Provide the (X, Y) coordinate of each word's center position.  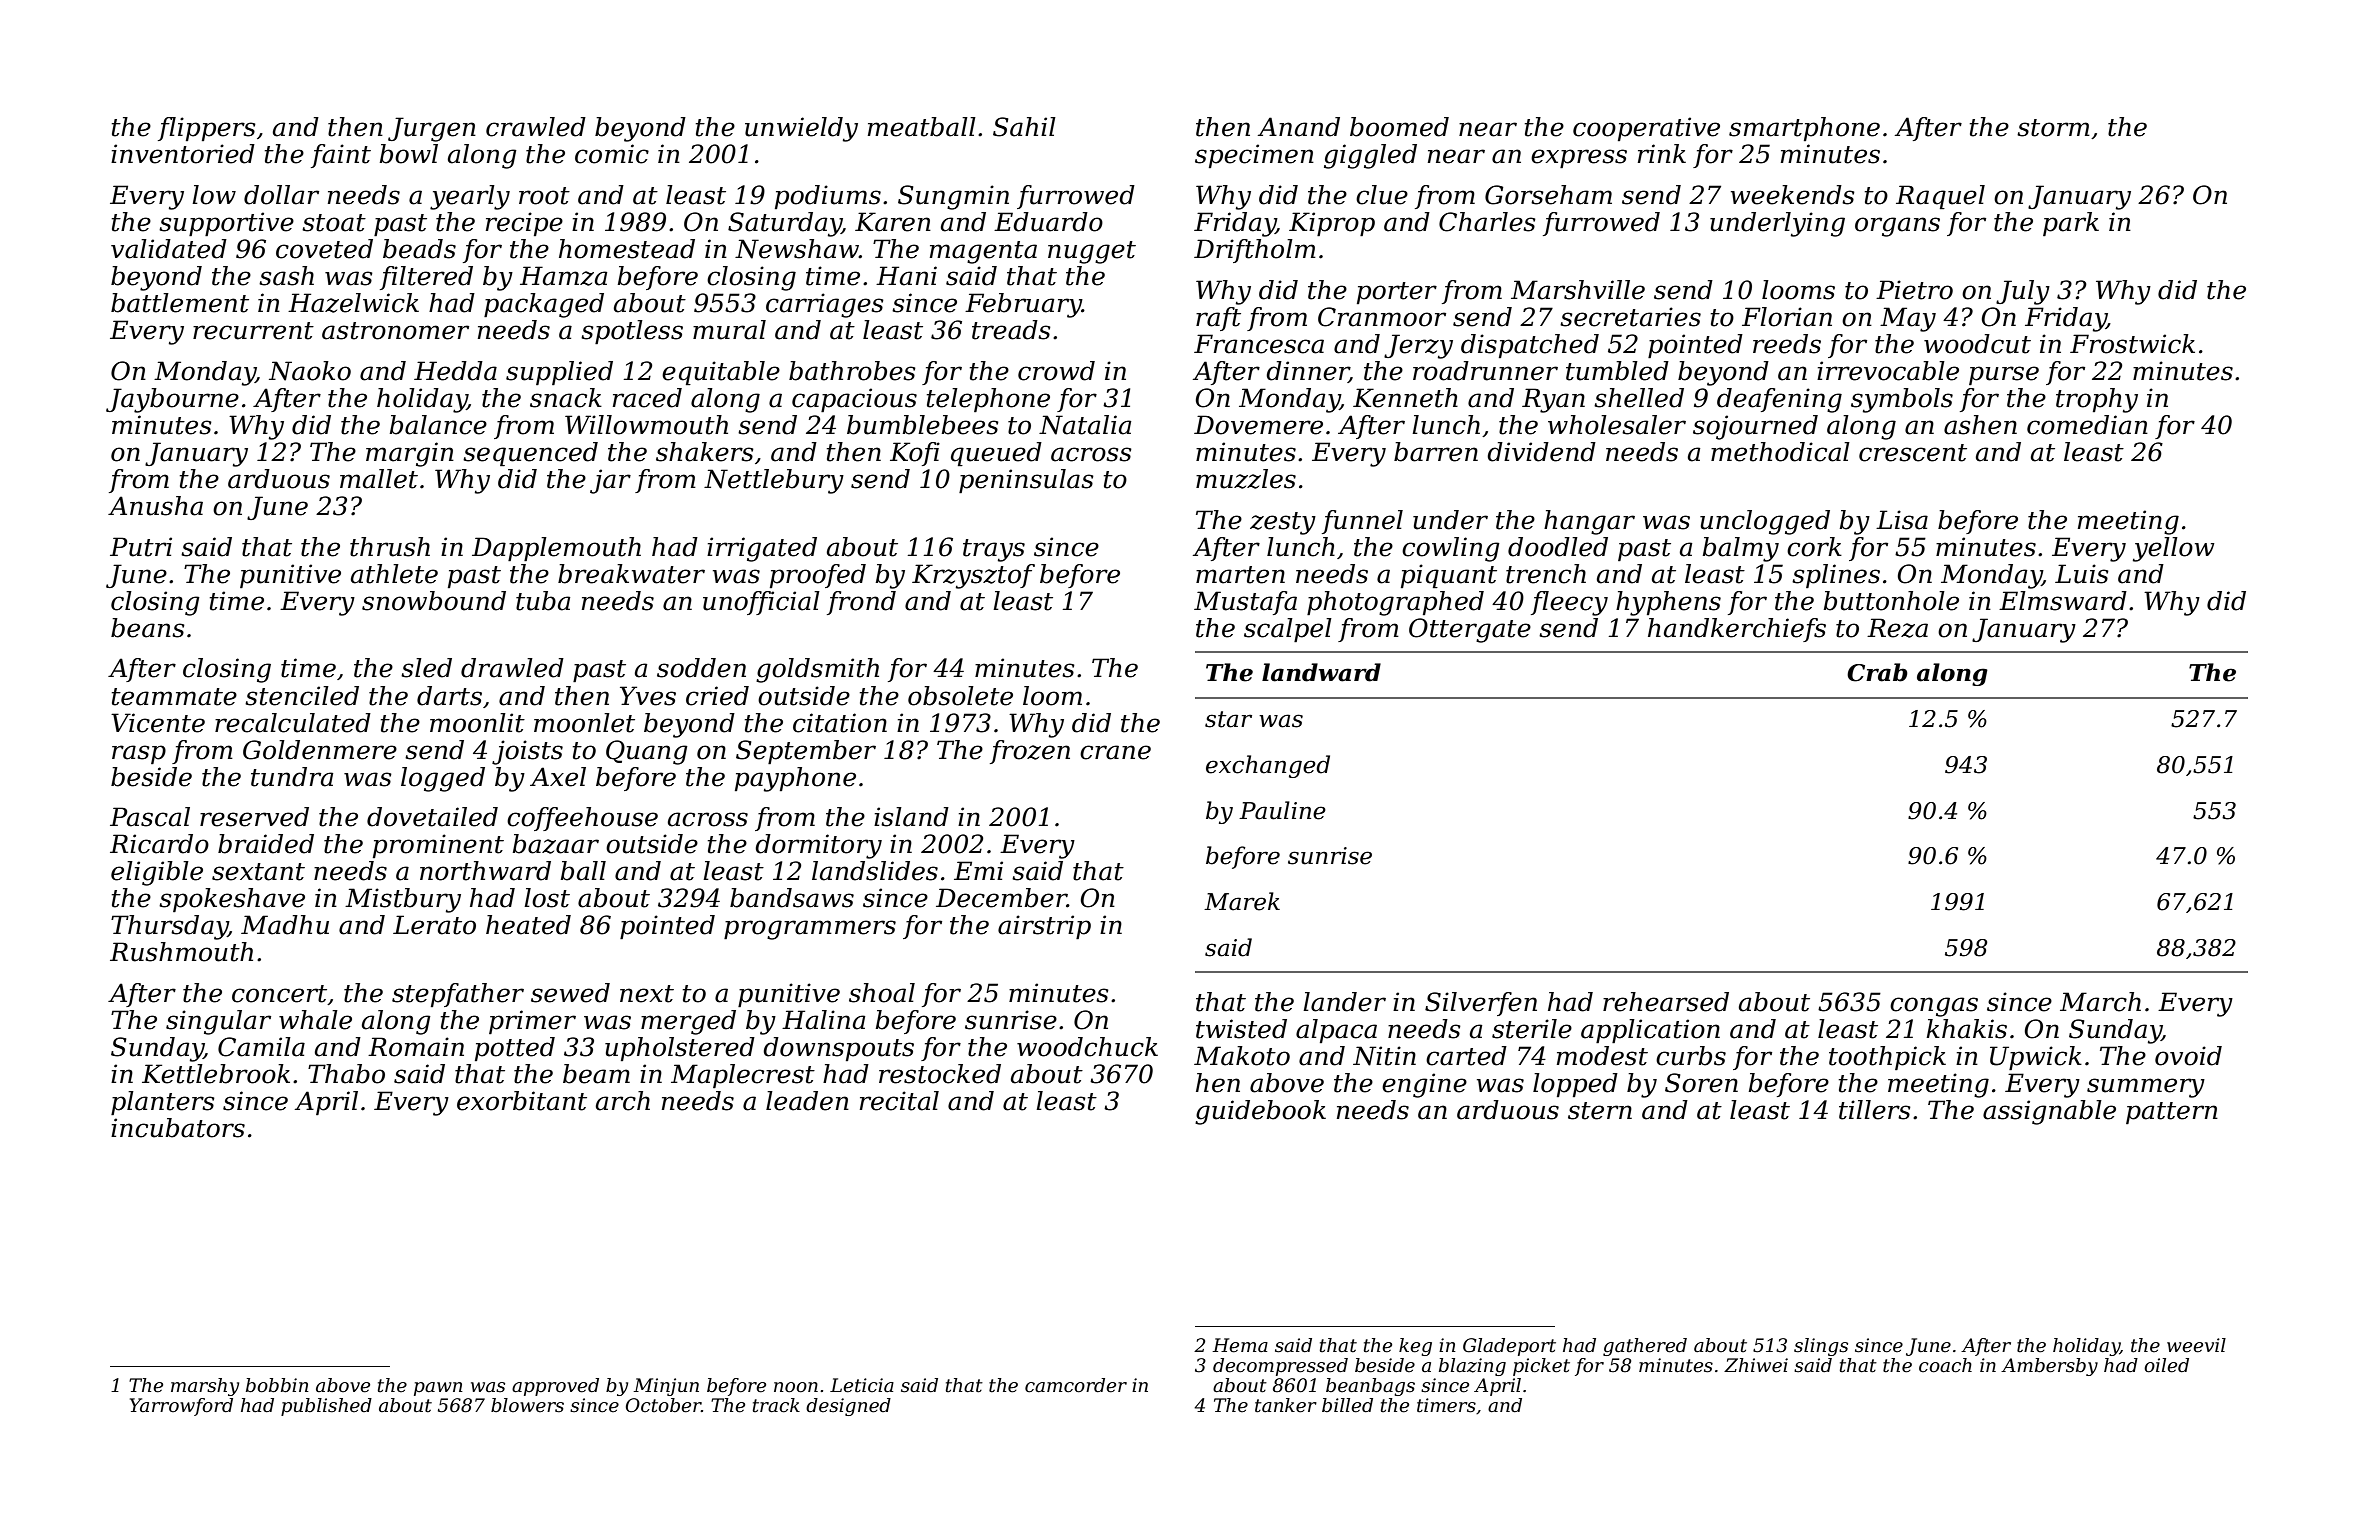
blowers (527, 1405)
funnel (1362, 522)
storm (2053, 128)
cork (1814, 547)
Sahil (1024, 127)
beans (148, 628)
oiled (2166, 1365)
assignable (2049, 1112)
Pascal (150, 817)
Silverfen (1481, 1004)
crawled (536, 127)
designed (848, 1407)
